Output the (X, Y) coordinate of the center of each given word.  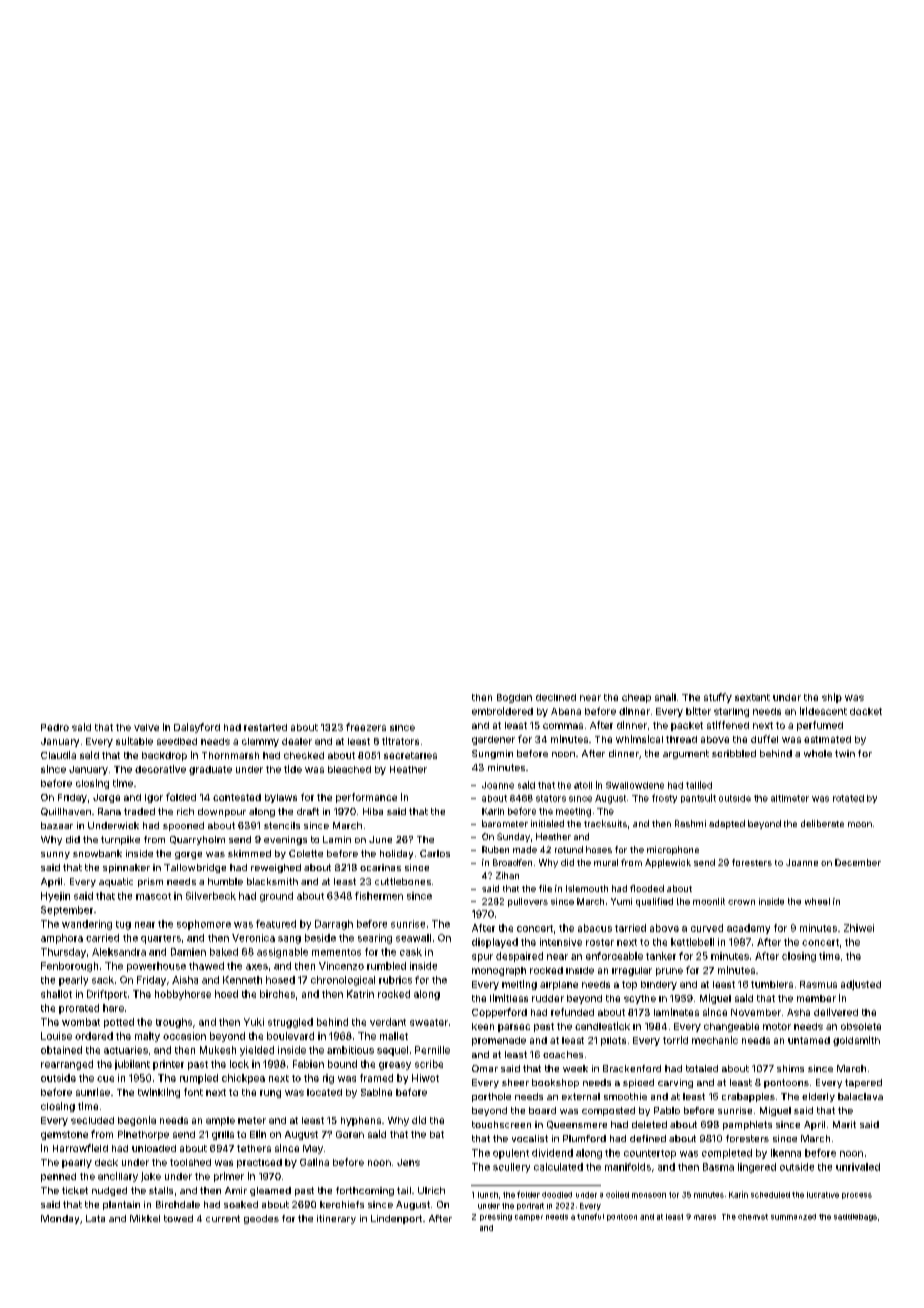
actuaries (126, 1050)
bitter (698, 711)
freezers (366, 727)
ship (832, 698)
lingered (757, 1168)
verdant (388, 1022)
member (816, 998)
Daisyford (197, 728)
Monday (60, 1219)
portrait (530, 1206)
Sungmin (492, 754)
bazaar (57, 825)
